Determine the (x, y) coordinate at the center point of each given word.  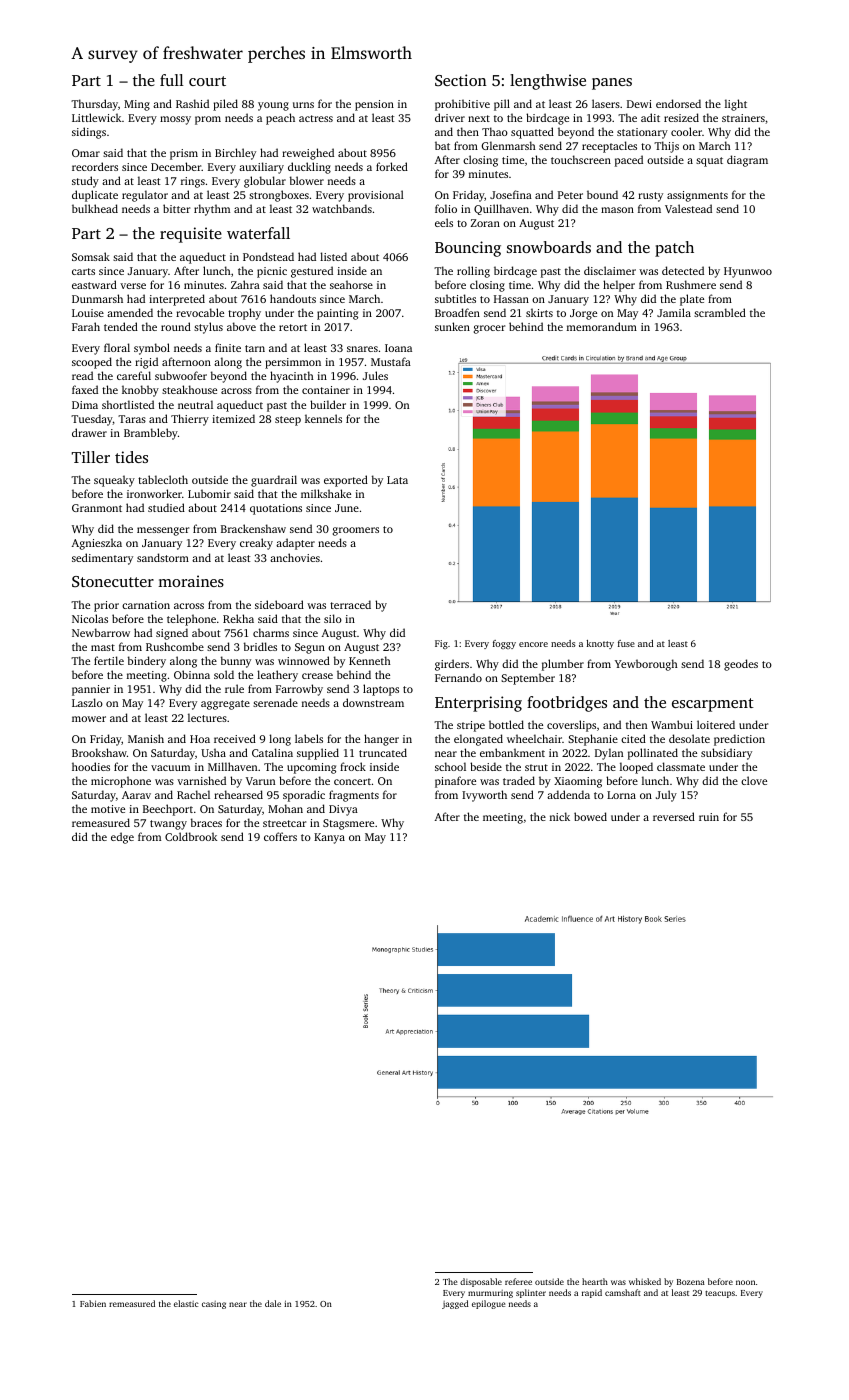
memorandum (602, 326)
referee (518, 1281)
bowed (590, 816)
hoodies (91, 766)
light (736, 105)
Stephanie (593, 740)
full (172, 80)
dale (273, 1303)
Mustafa (391, 361)
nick (560, 816)
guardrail (274, 481)
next (479, 118)
